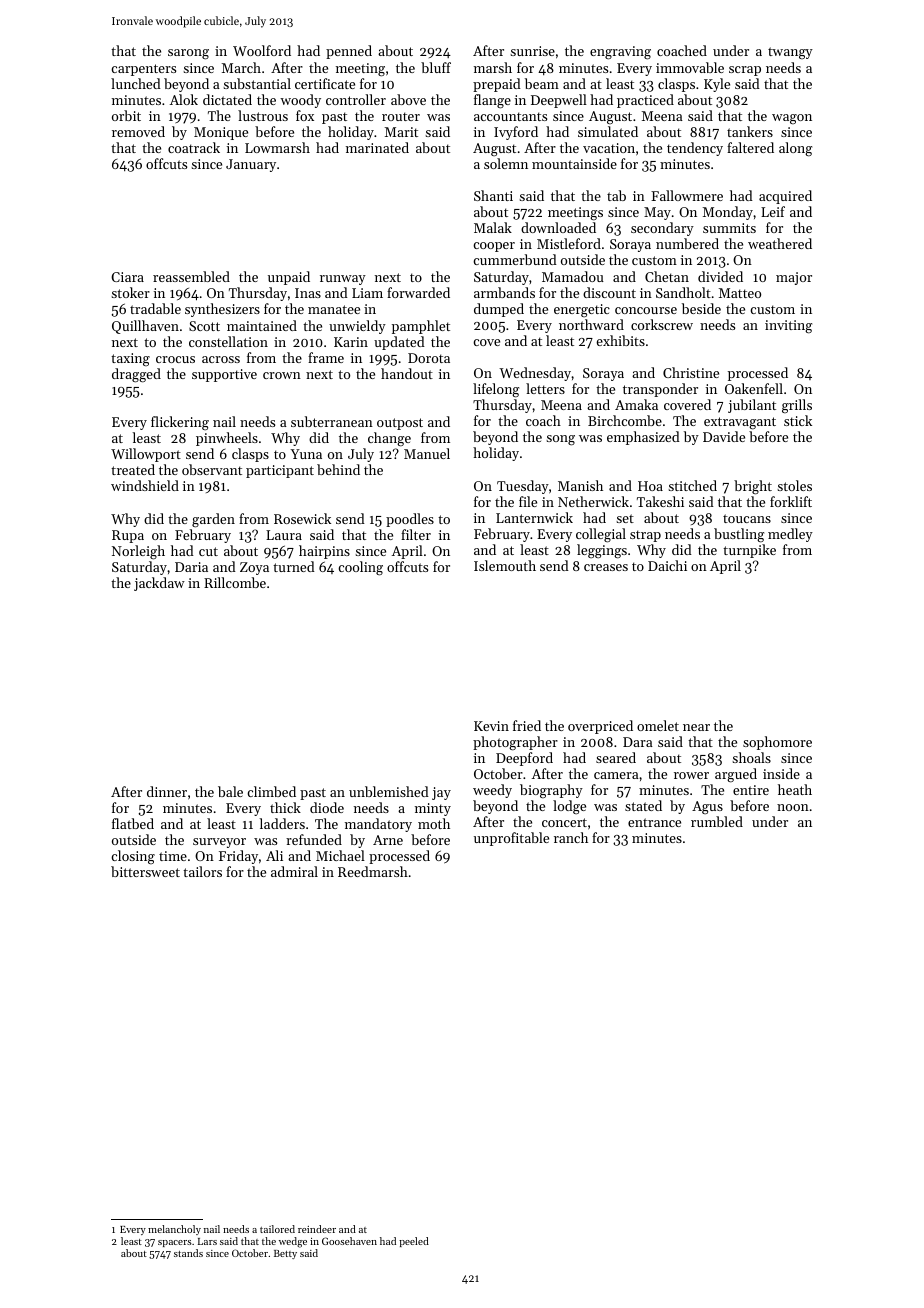  I want to click on Woolford, so click(262, 50).
